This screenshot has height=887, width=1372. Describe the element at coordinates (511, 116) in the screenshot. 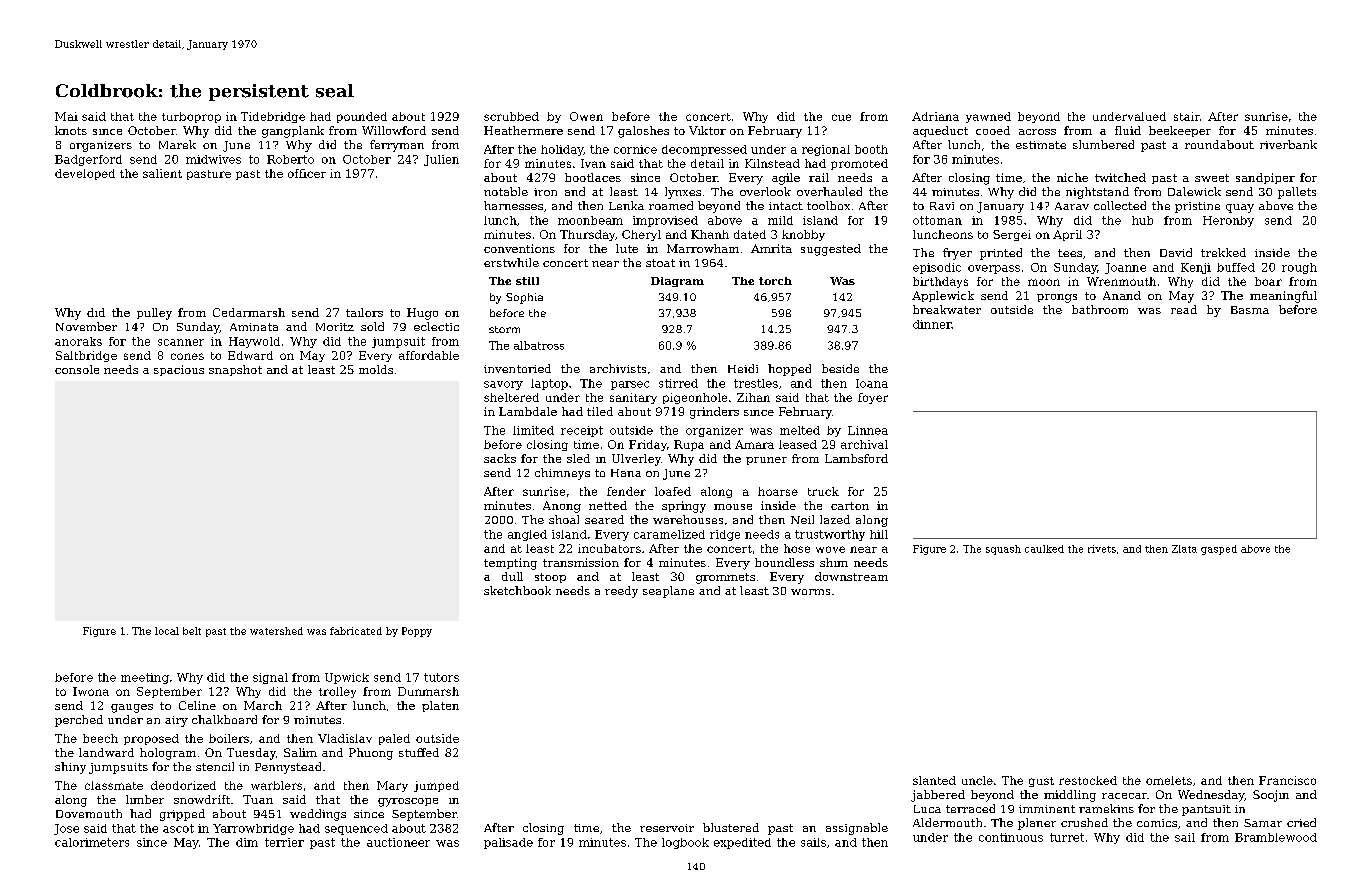

I see `scrubbed` at that location.
